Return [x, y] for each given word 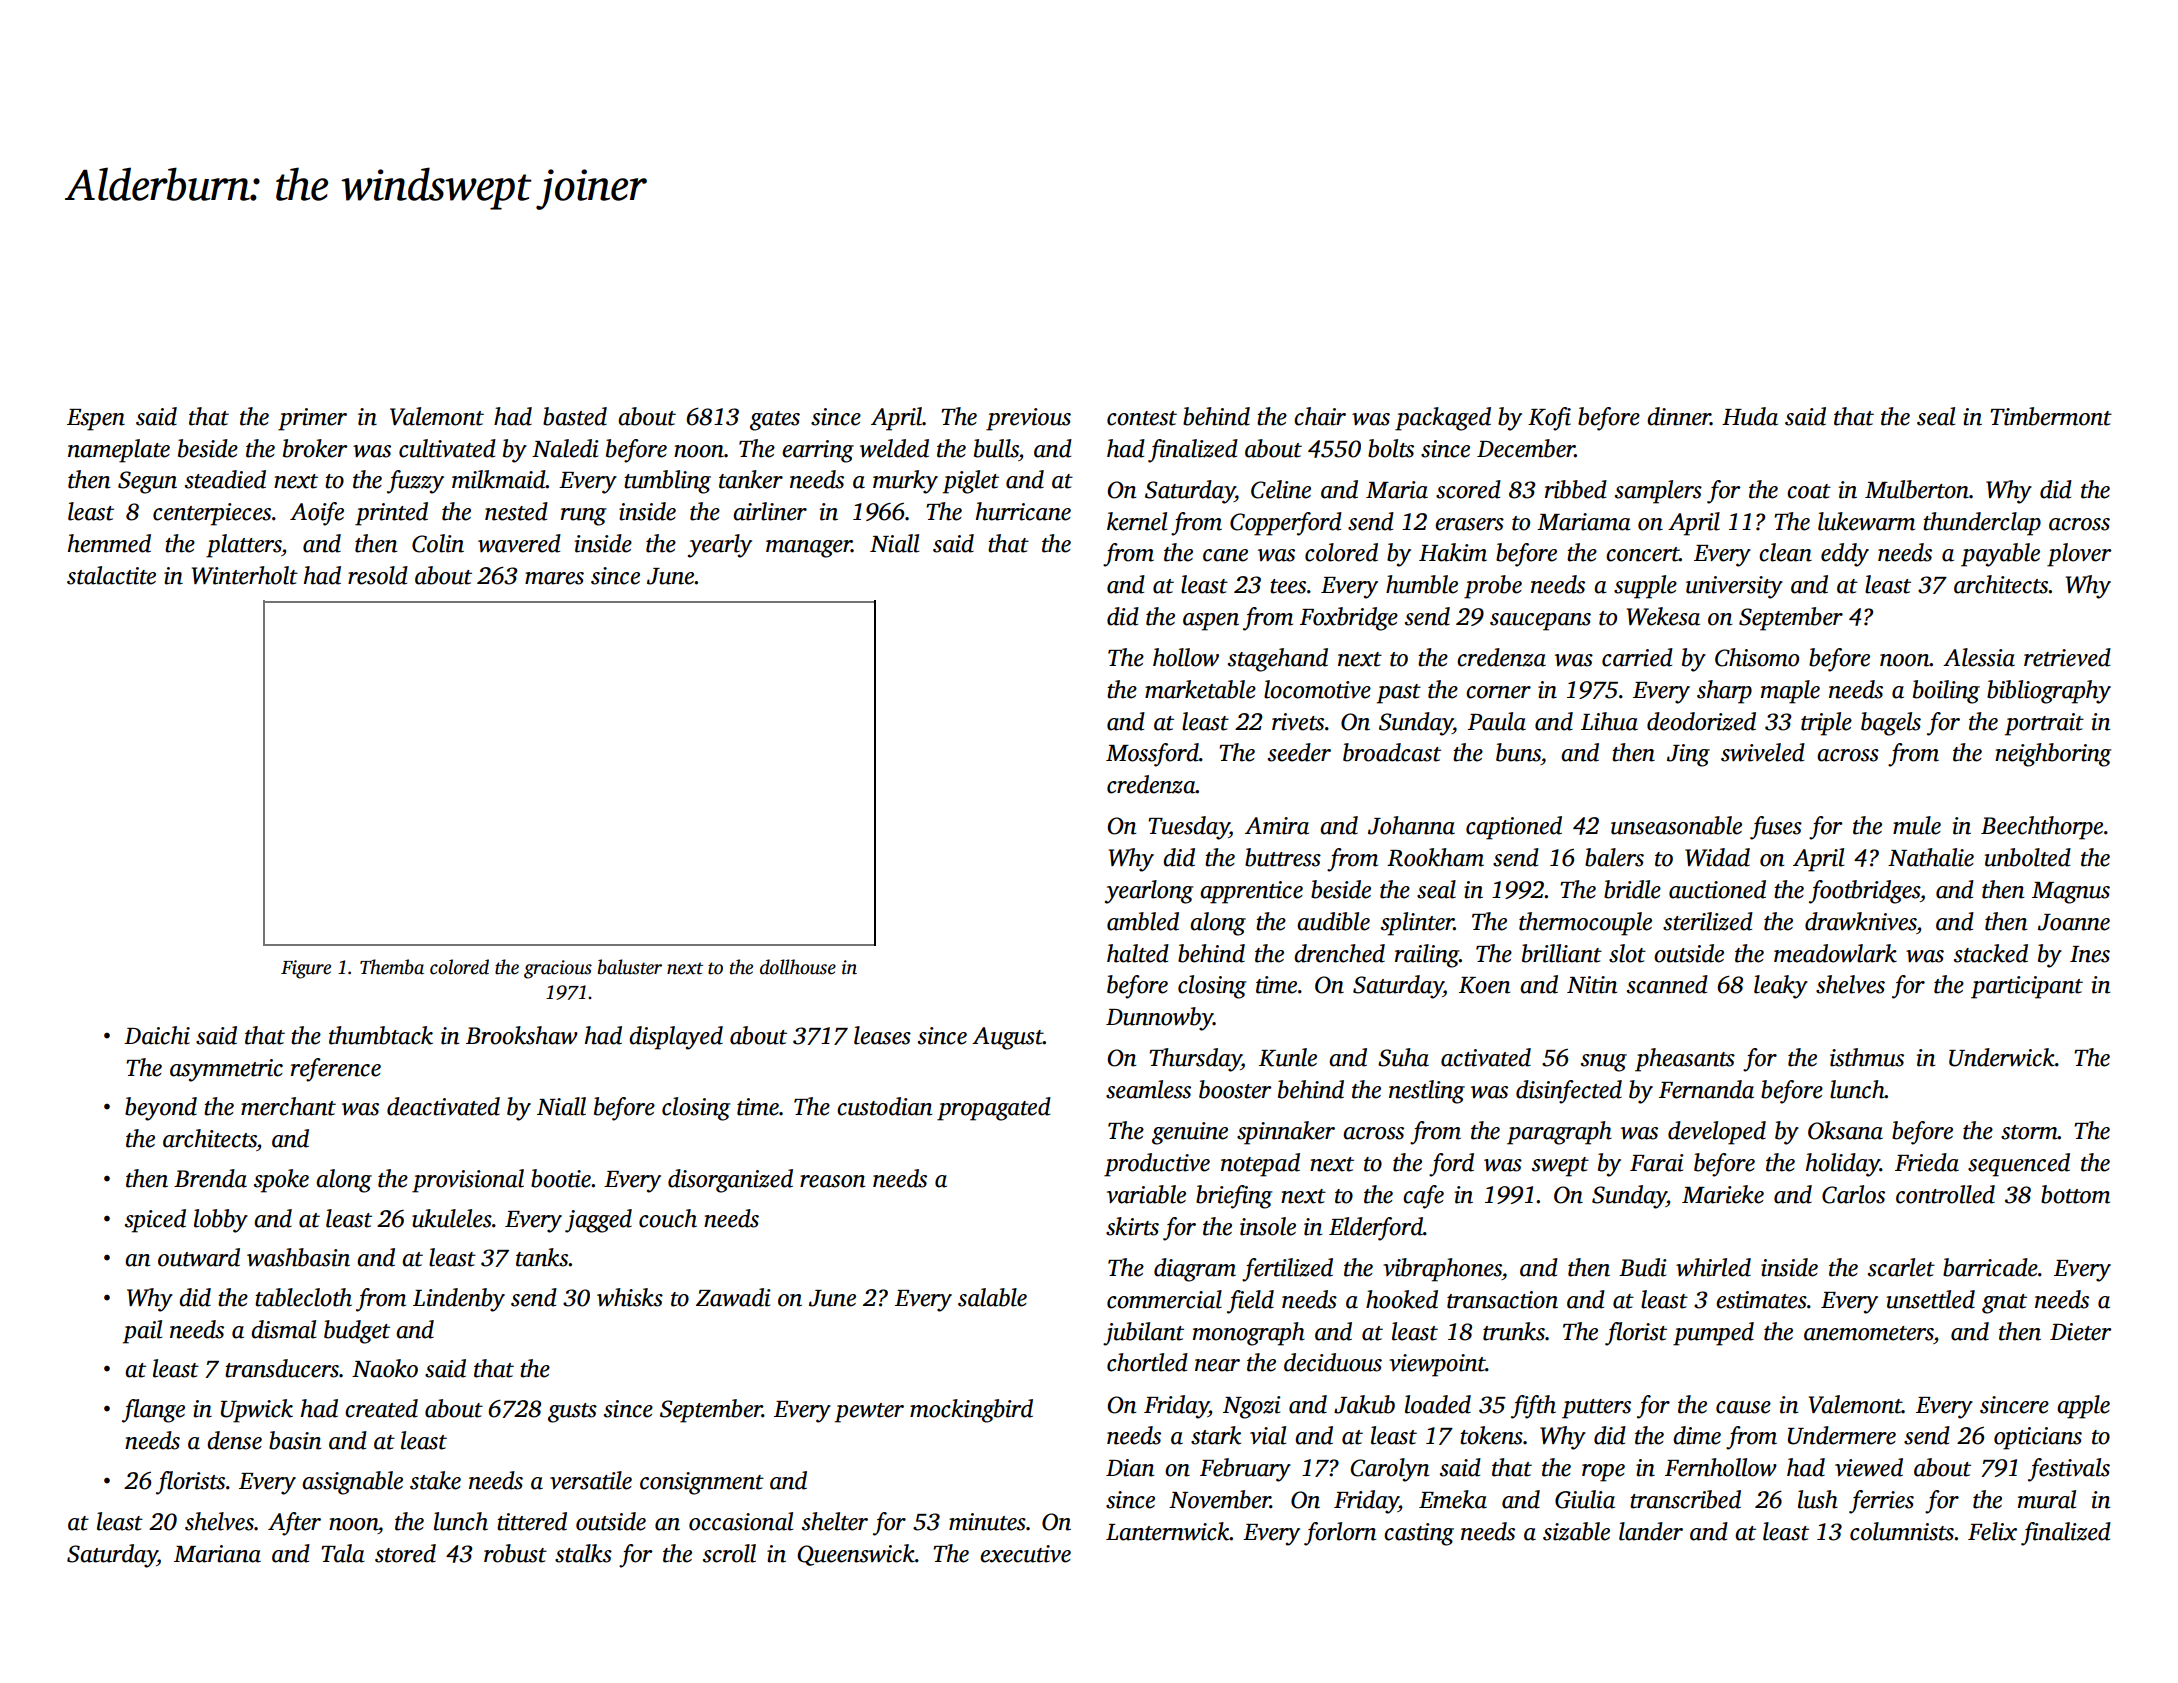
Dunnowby [1159, 1019]
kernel [1137, 521]
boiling [1946, 692]
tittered [532, 1521]
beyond [161, 1109]
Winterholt [245, 575]
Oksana [1845, 1130]
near [1217, 1365]
